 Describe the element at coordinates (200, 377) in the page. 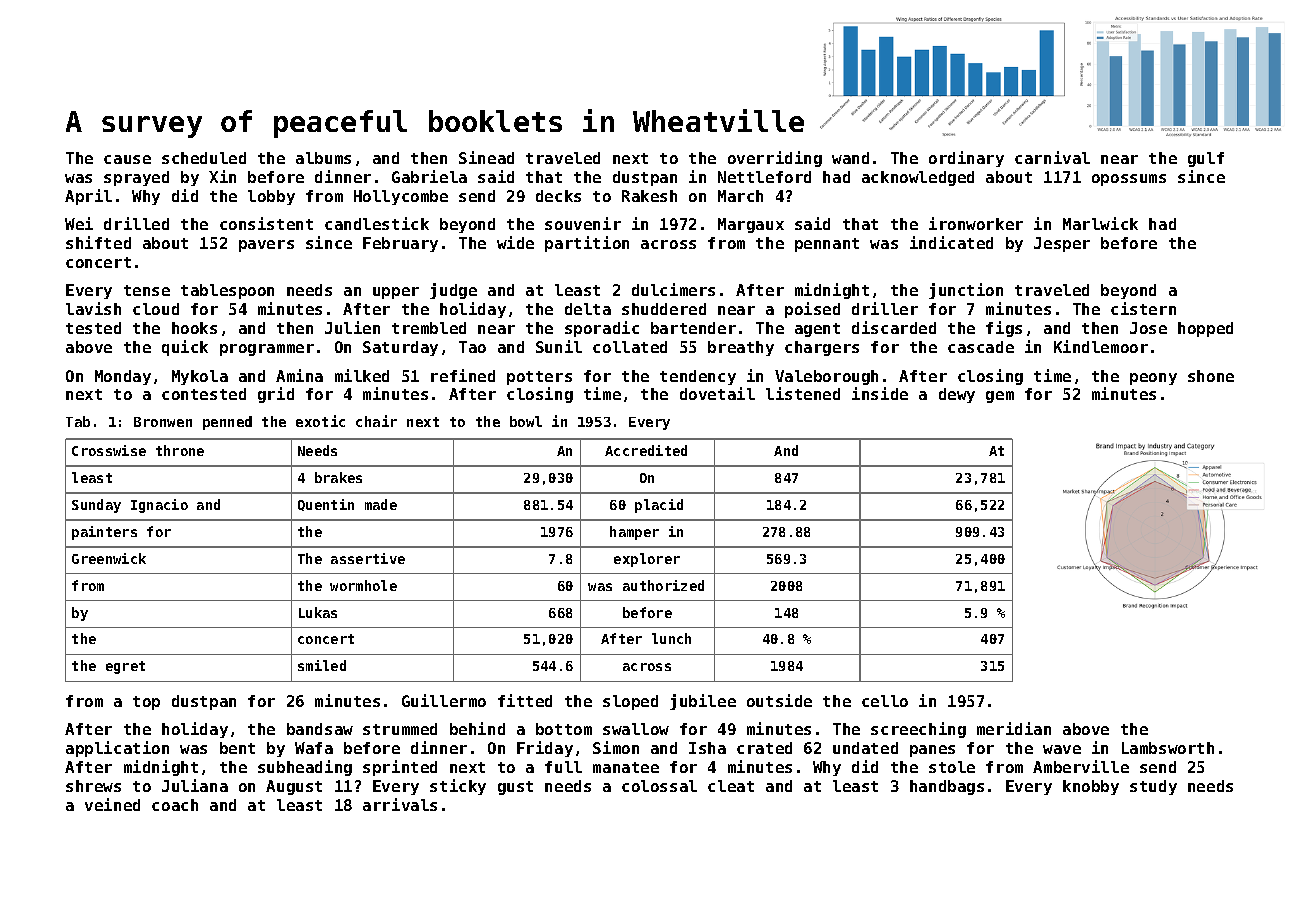

I see `Mykola` at that location.
